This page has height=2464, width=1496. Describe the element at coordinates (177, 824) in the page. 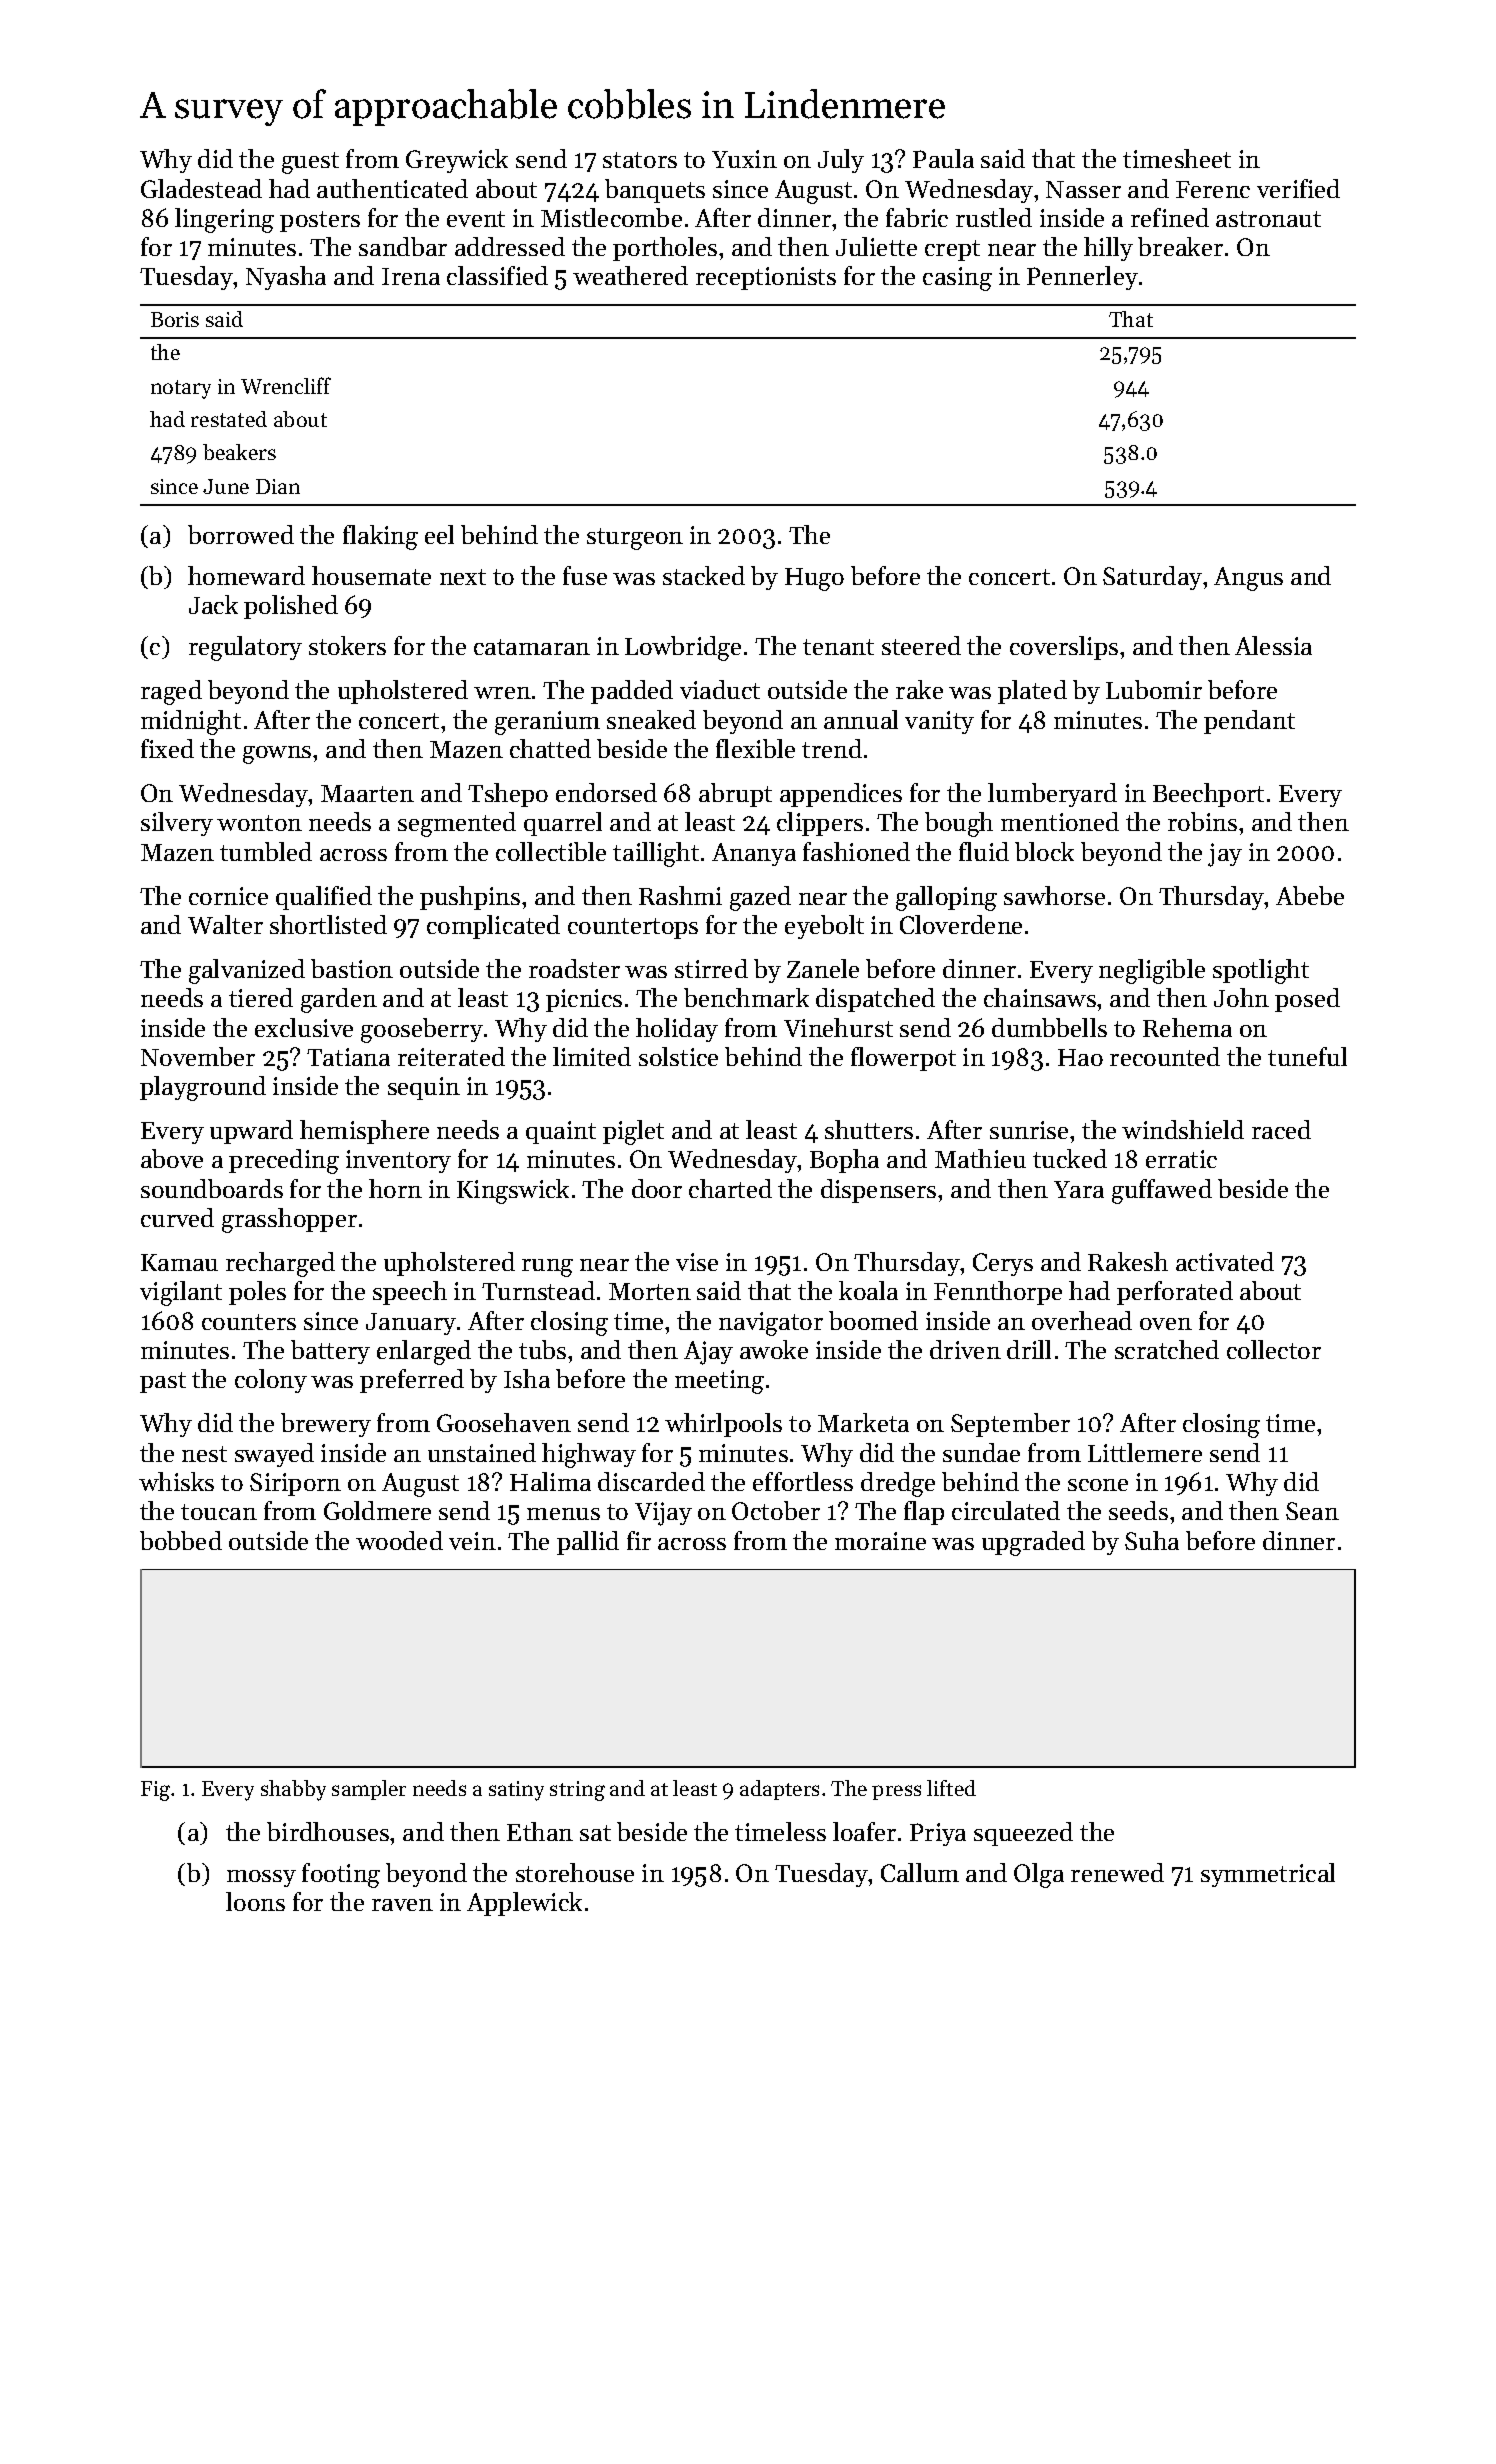

I see `silvery` at that location.
